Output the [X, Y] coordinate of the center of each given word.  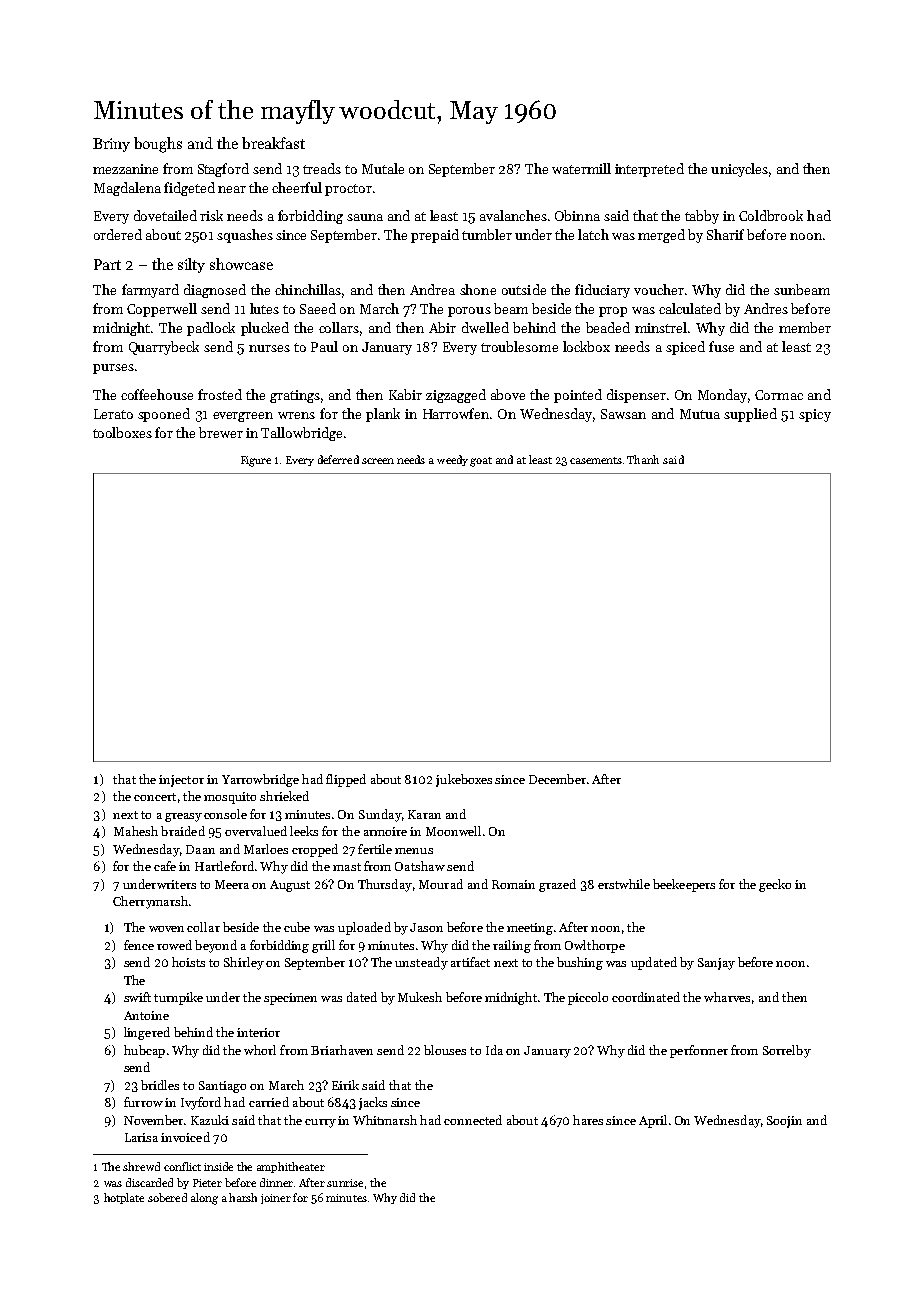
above [508, 394]
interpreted [649, 170]
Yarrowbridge [260, 780]
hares [588, 1120]
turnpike [178, 998]
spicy [815, 415]
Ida [494, 1050]
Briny [111, 145]
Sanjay [716, 964]
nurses [269, 348]
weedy [452, 460]
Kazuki [210, 1120]
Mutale [383, 168]
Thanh [643, 459]
